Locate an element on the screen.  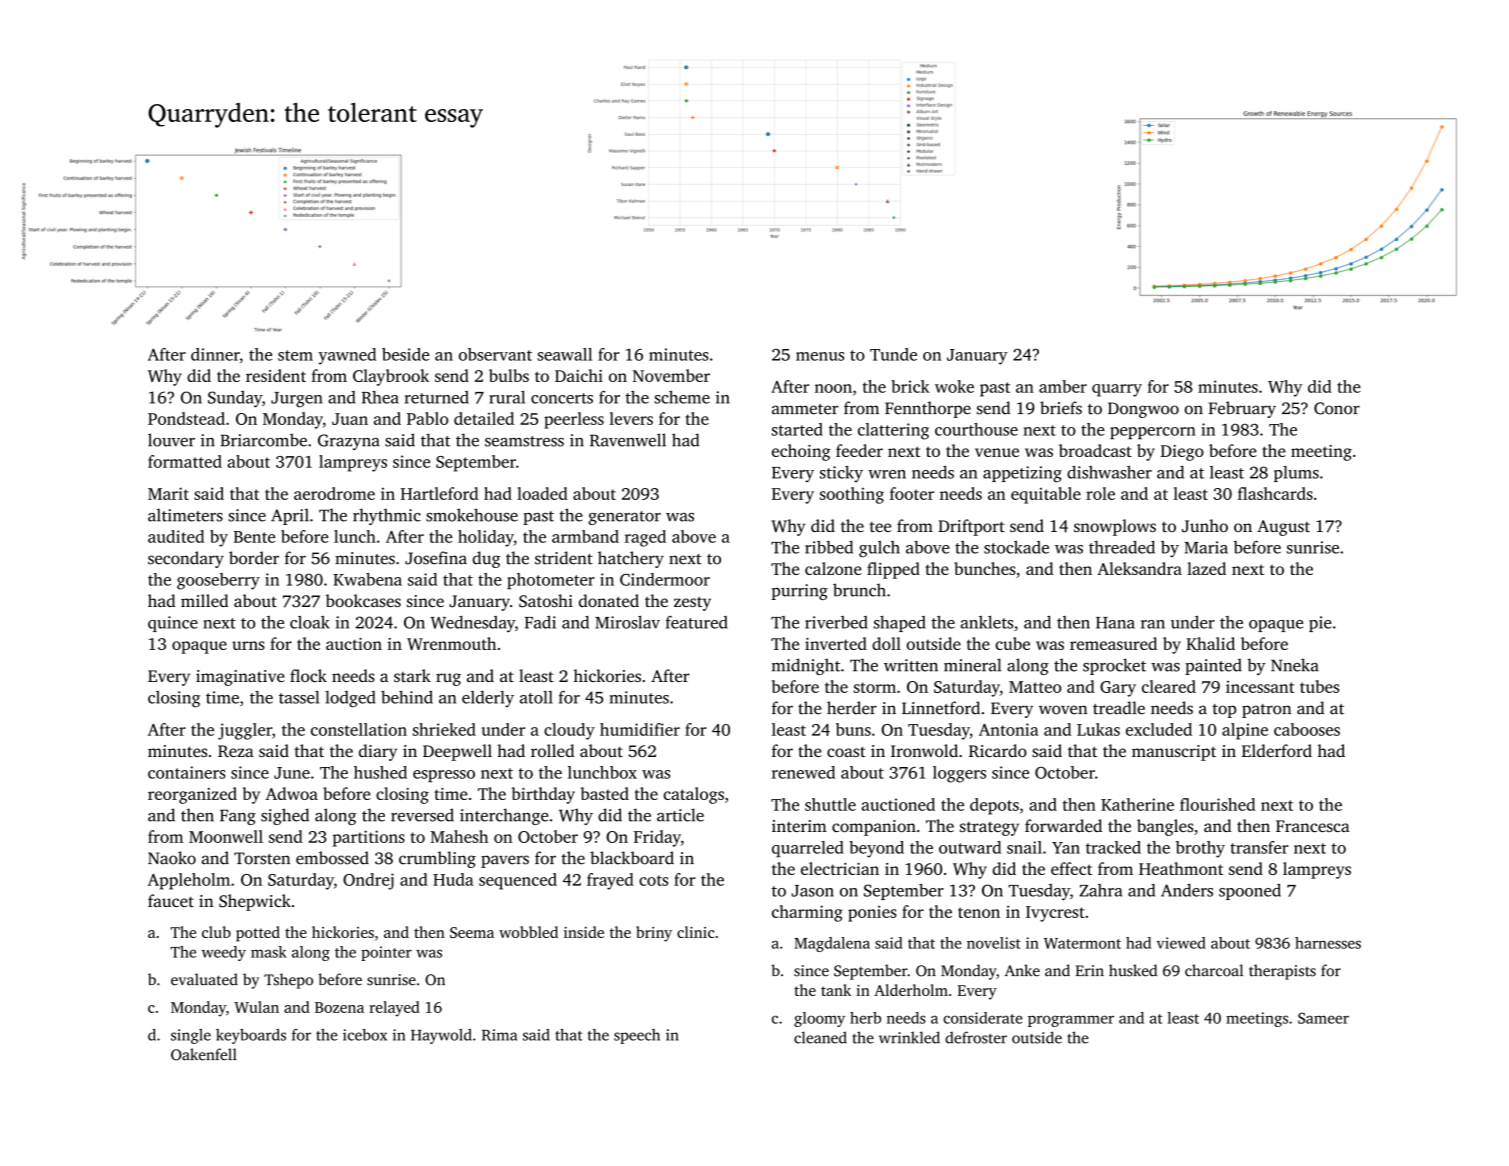
Adwoa is located at coordinates (292, 793).
